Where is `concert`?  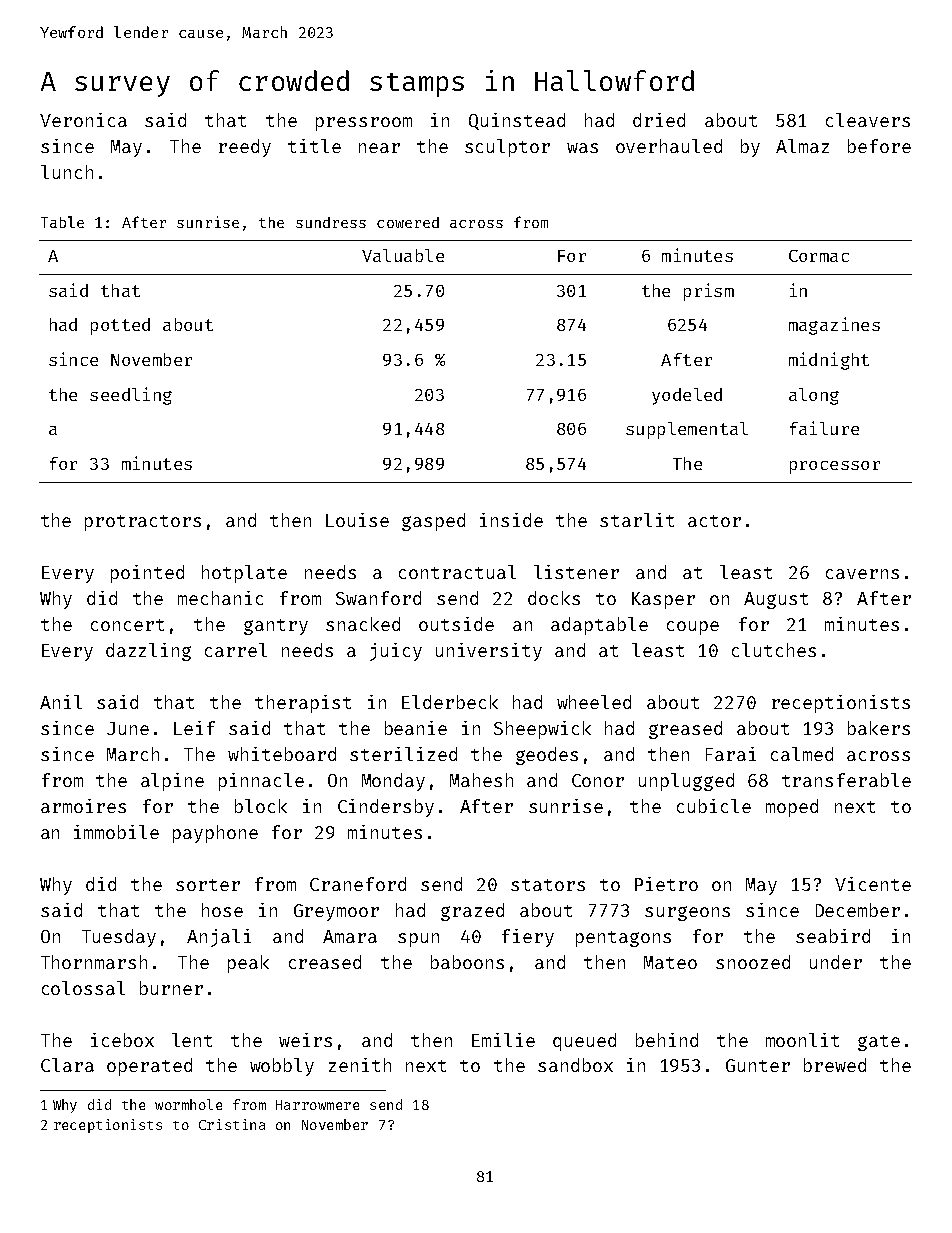 concert is located at coordinates (127, 625).
